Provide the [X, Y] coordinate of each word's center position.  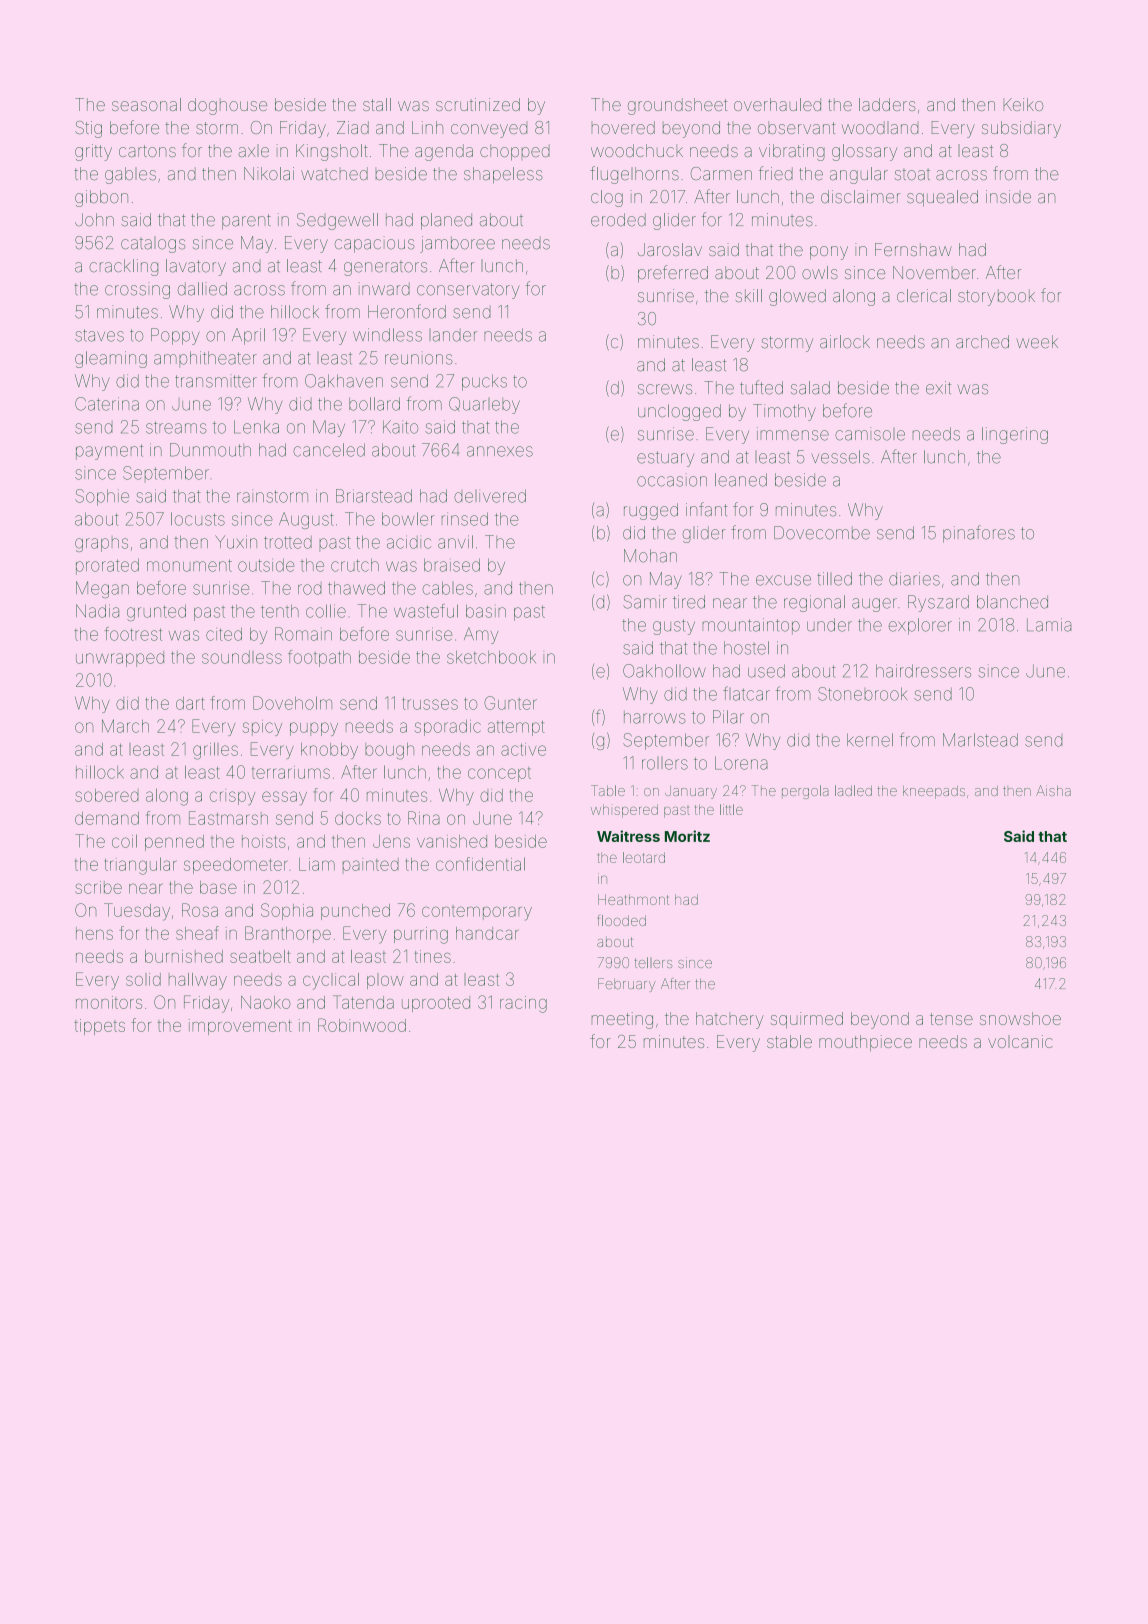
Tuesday [137, 912]
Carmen [721, 173]
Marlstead [980, 740]
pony [829, 253]
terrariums [291, 772]
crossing [137, 290]
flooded [622, 920]
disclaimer [860, 197]
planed [446, 221]
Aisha [1053, 790]
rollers [665, 763]
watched [334, 173]
